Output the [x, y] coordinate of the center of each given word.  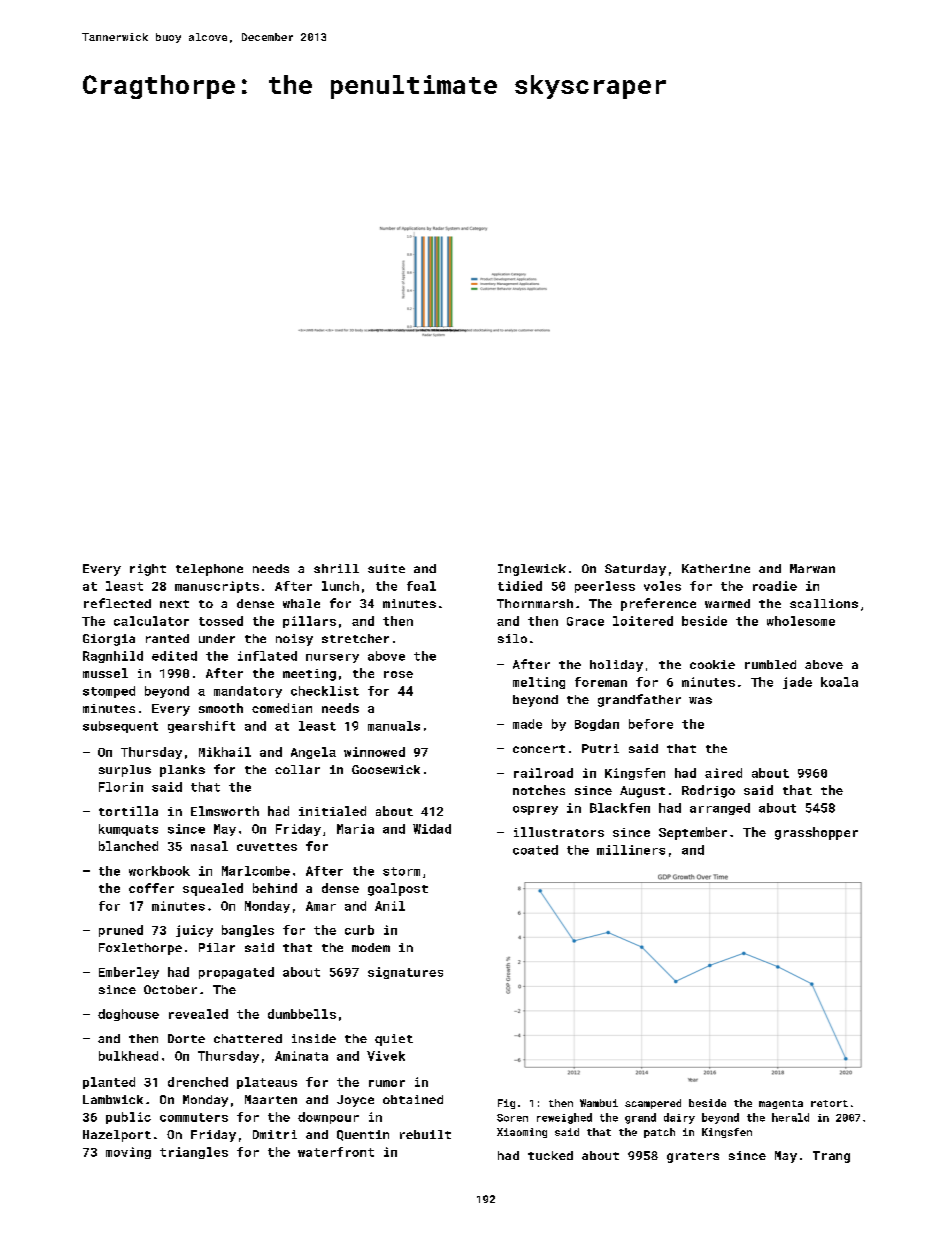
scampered [653, 1104]
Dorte [186, 1038]
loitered [643, 621]
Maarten [271, 1099]
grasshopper [816, 833]
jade [797, 683]
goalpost [398, 889]
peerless [605, 587]
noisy [294, 640]
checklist [325, 691]
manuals [394, 726]
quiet [394, 1040]
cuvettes [267, 847]
